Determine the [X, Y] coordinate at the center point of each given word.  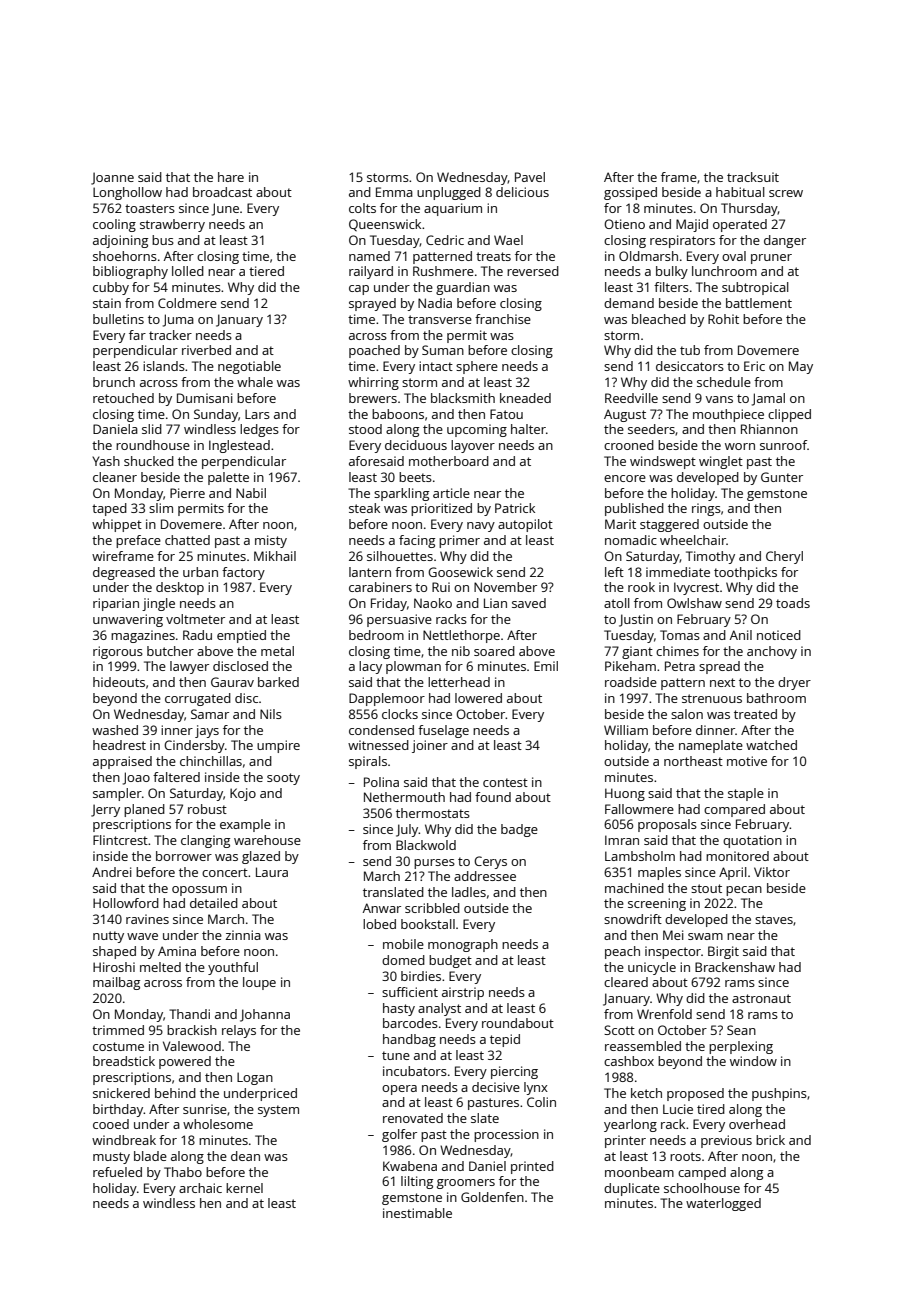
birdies [421, 976]
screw [786, 193]
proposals [667, 825]
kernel [244, 1188]
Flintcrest [120, 840]
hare [231, 177]
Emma [394, 192]
